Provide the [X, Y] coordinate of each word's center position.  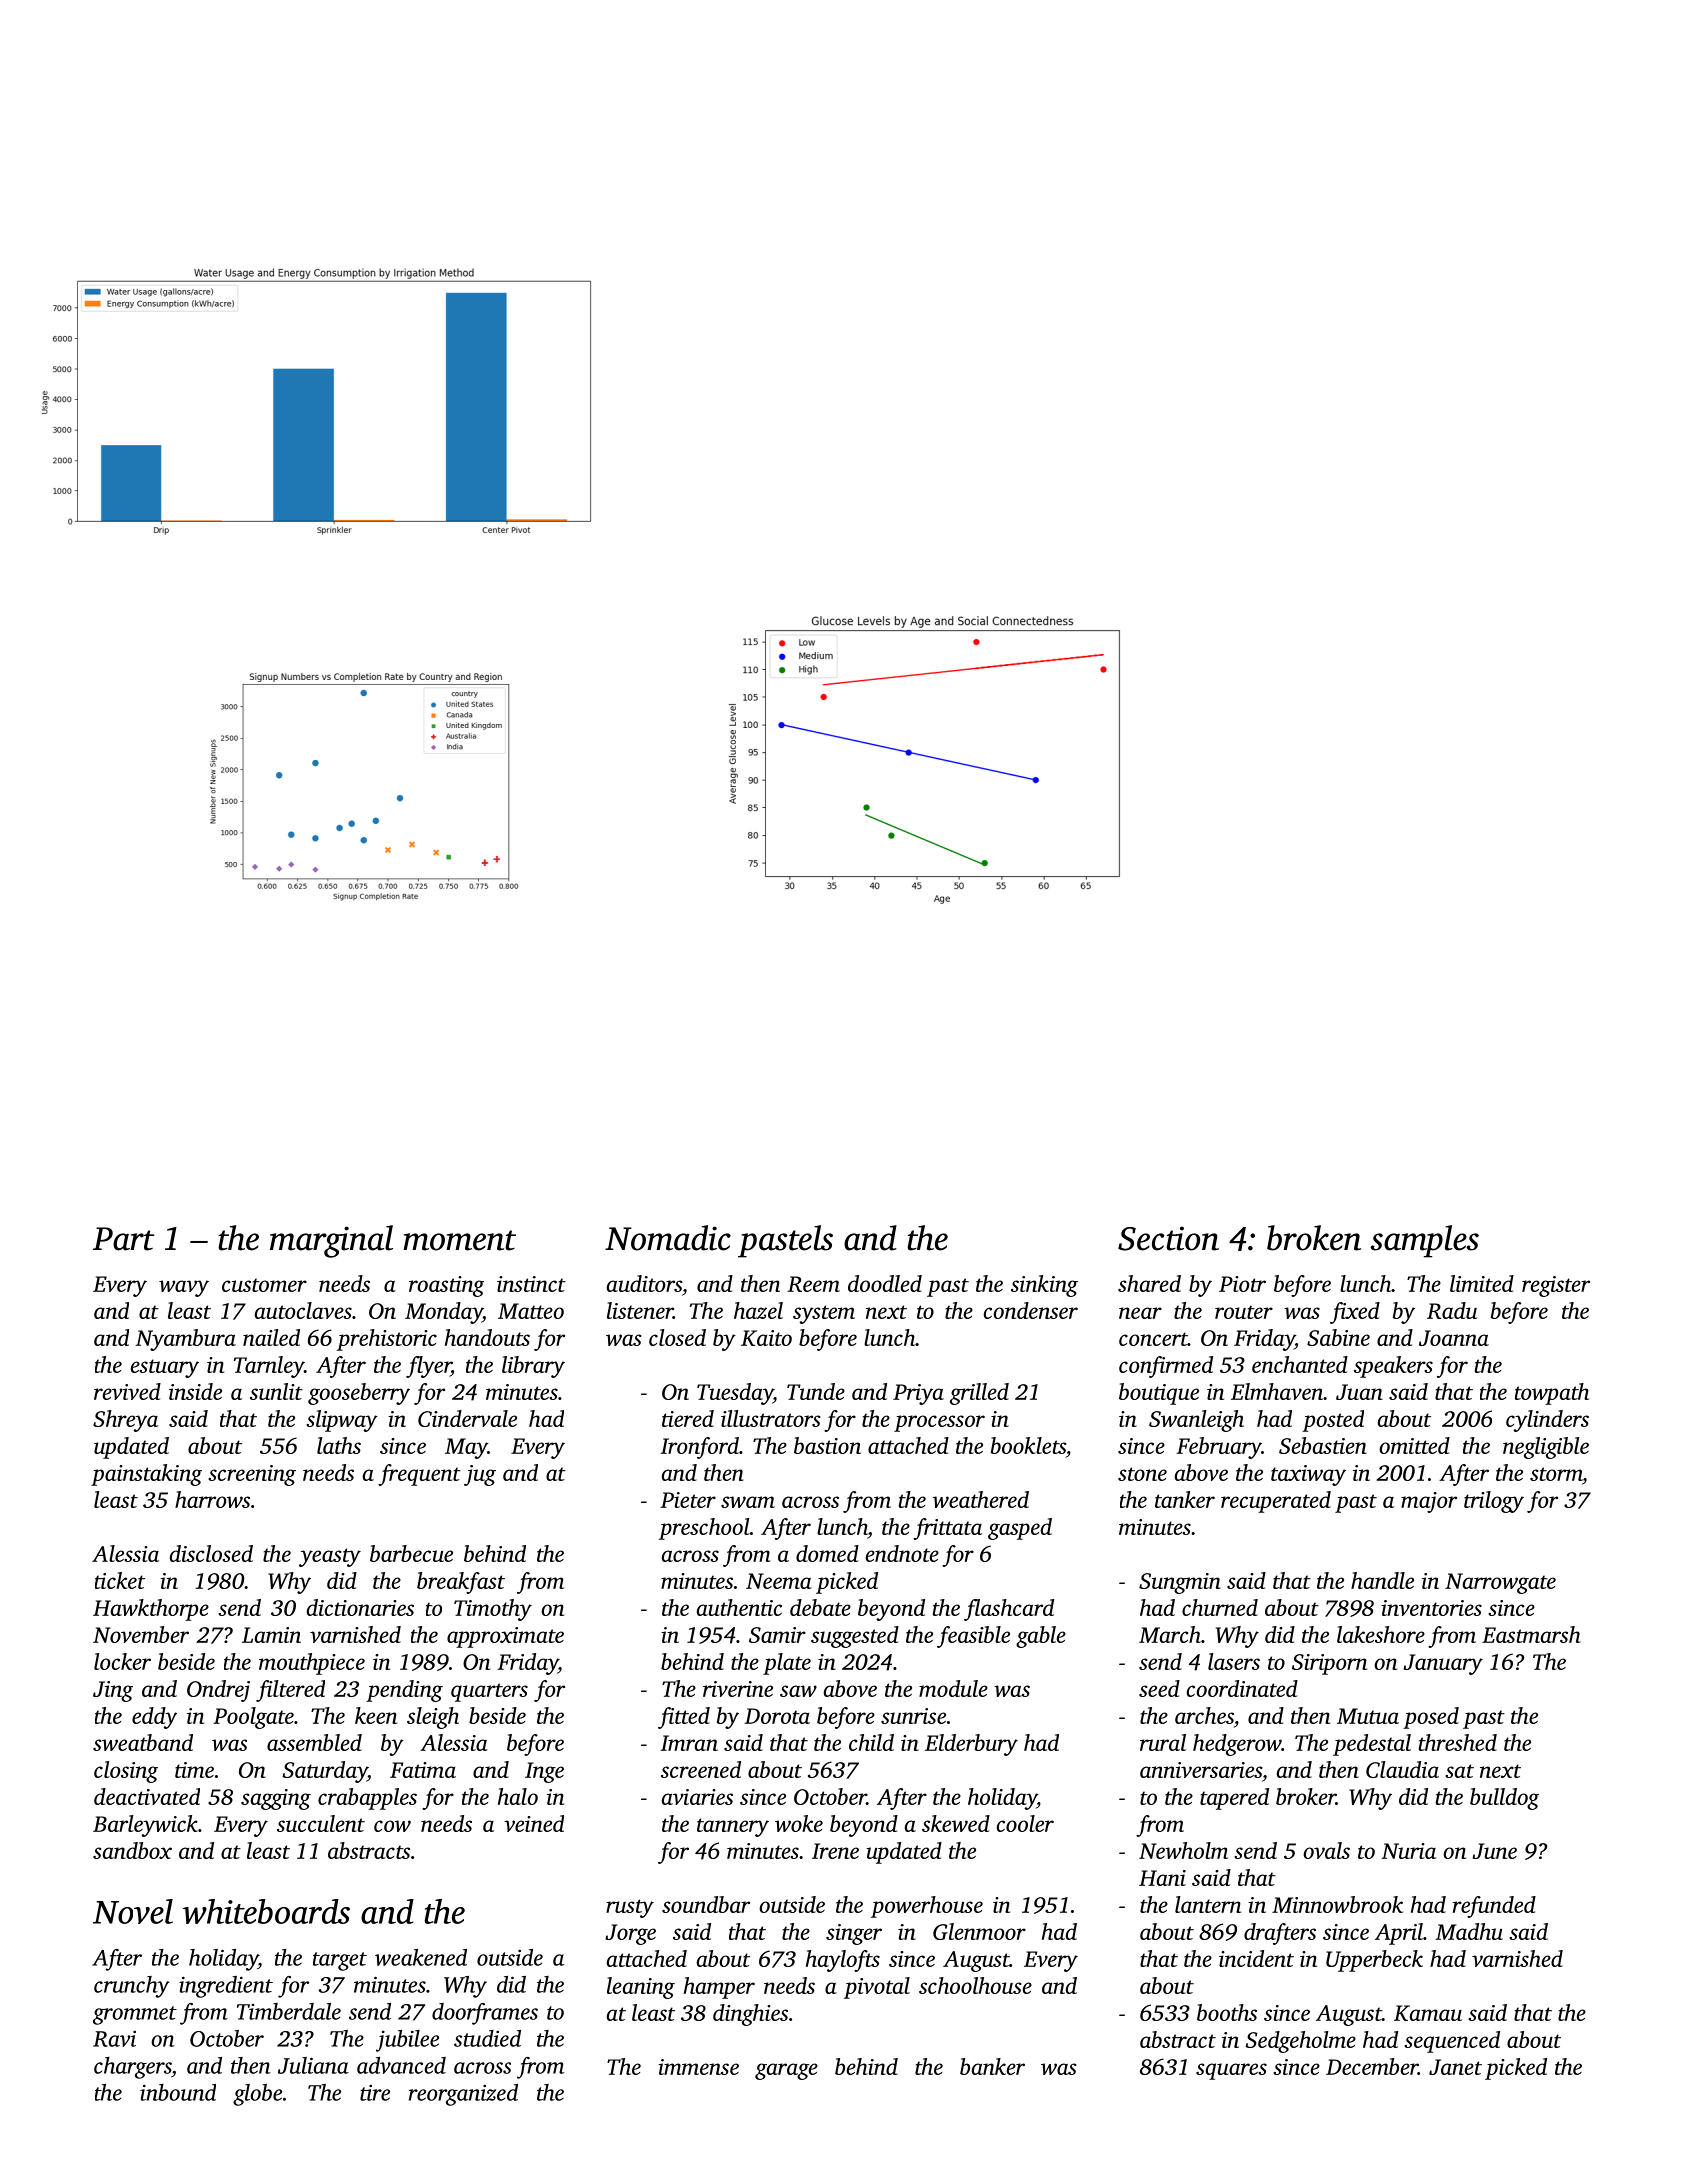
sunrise [913, 1716]
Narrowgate [1500, 1583]
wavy [184, 1288]
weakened [421, 1957]
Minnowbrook [1337, 1904]
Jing [113, 1691]
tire [375, 2093]
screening [252, 1475]
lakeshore [1381, 1634]
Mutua [1368, 1716]
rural [1163, 1742]
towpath [1552, 1394]
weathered [981, 1499]
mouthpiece [312, 1664]
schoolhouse [975, 1985]
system [824, 1314]
